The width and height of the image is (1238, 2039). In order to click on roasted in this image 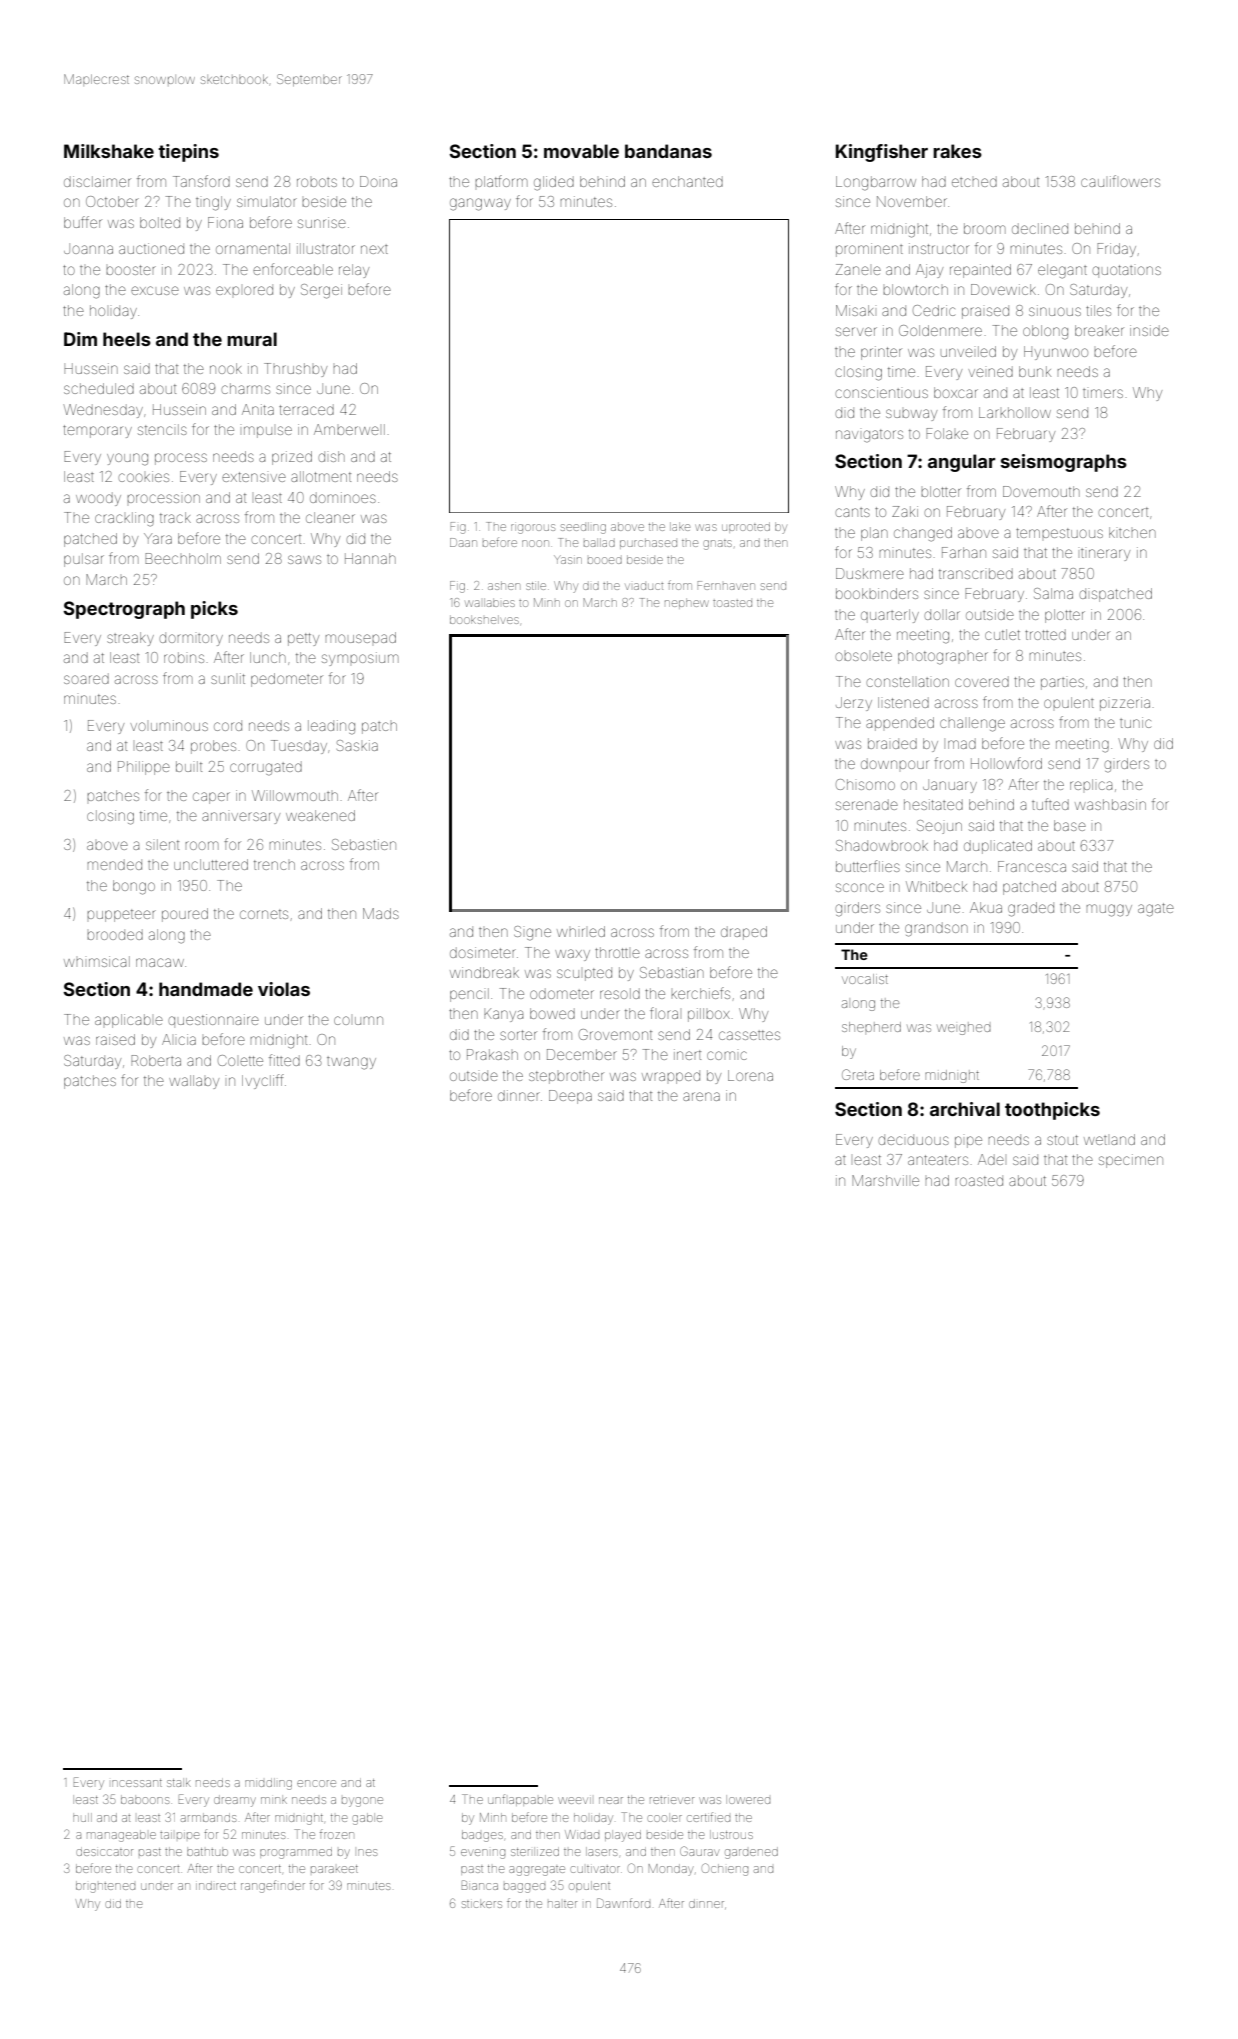, I will do `click(979, 1180)`.
